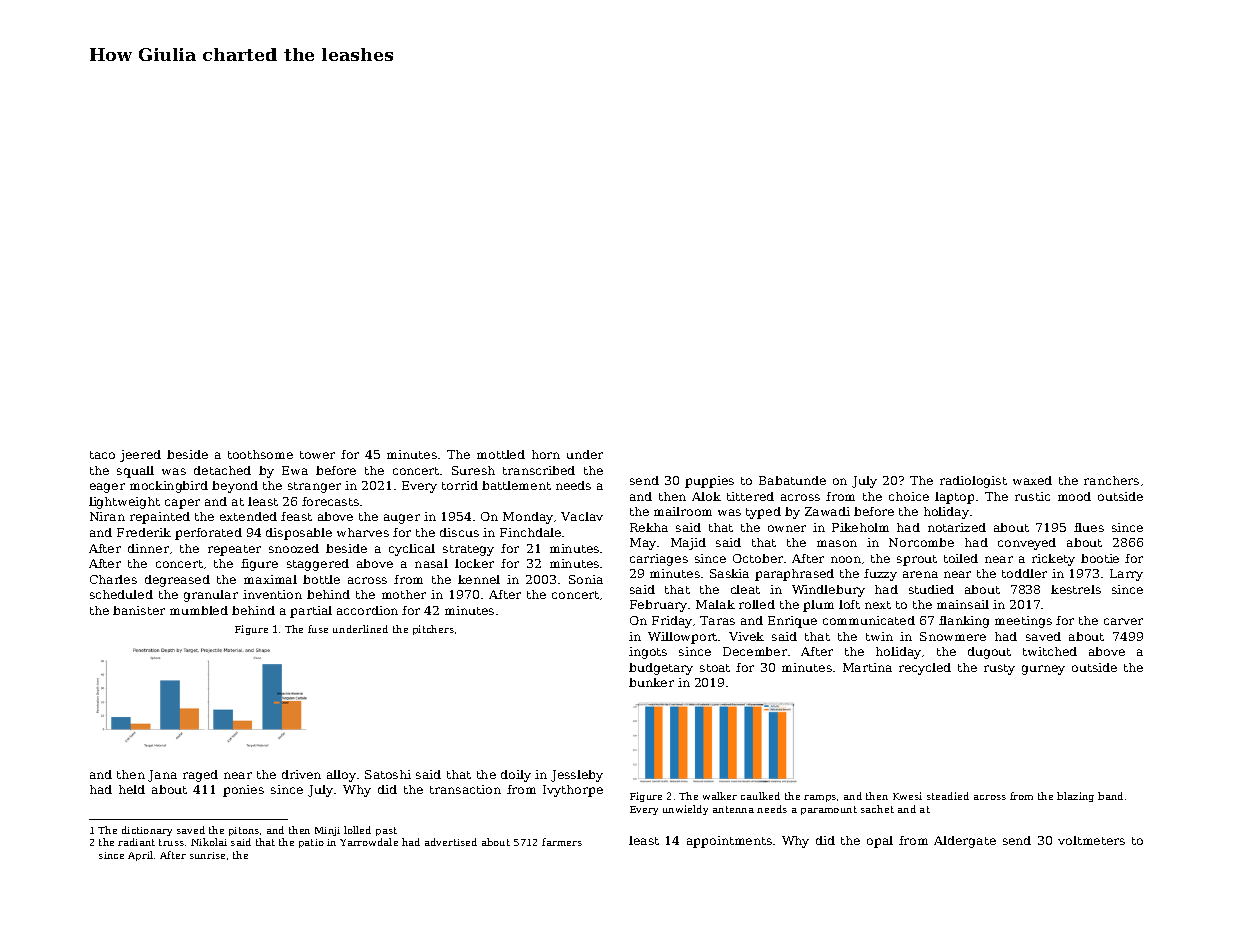 The height and width of the image is (952, 1233). What do you see at coordinates (501, 454) in the image?
I see `mottled` at bounding box center [501, 454].
